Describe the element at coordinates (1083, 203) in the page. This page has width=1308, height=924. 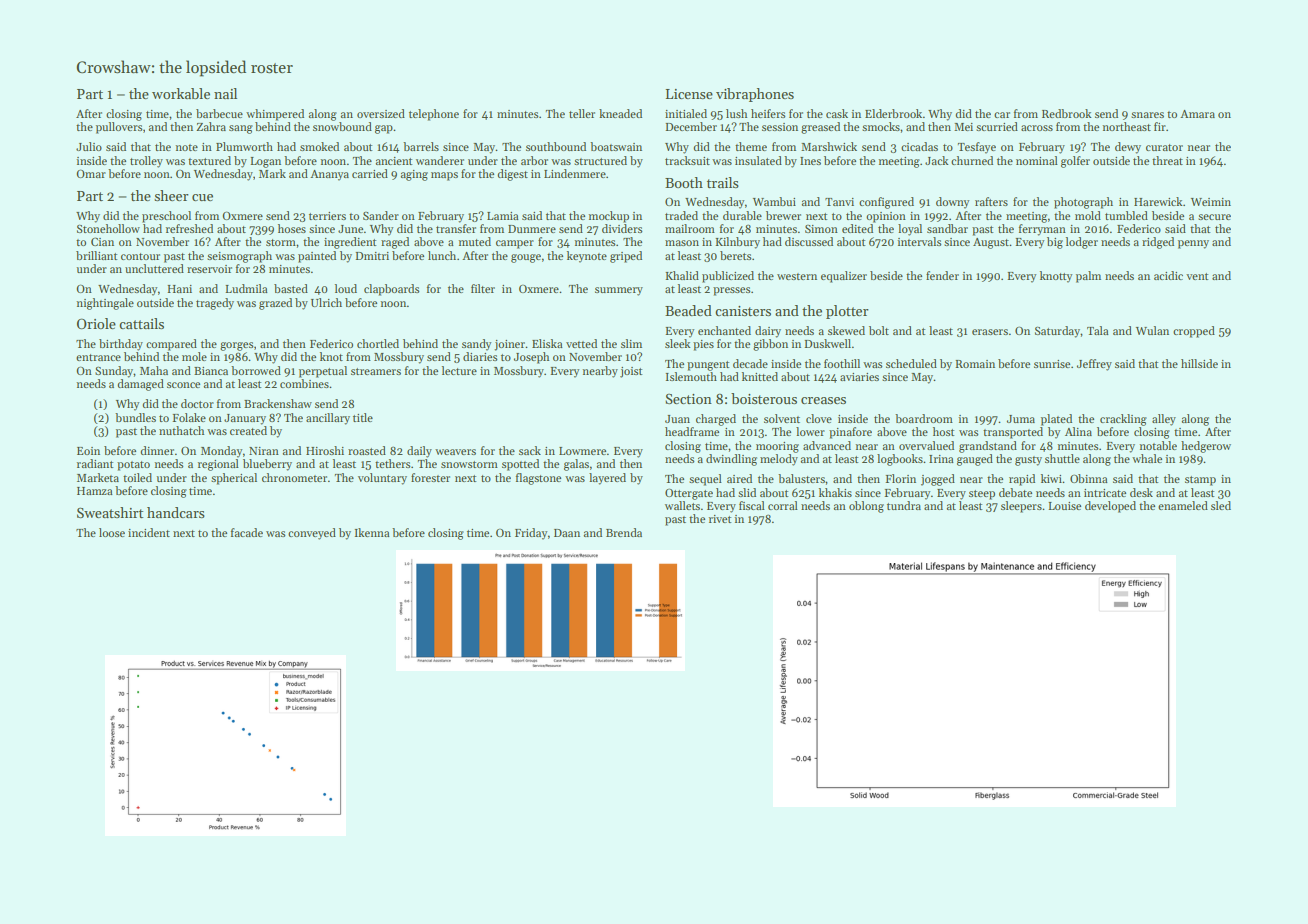
I see `photograph` at that location.
